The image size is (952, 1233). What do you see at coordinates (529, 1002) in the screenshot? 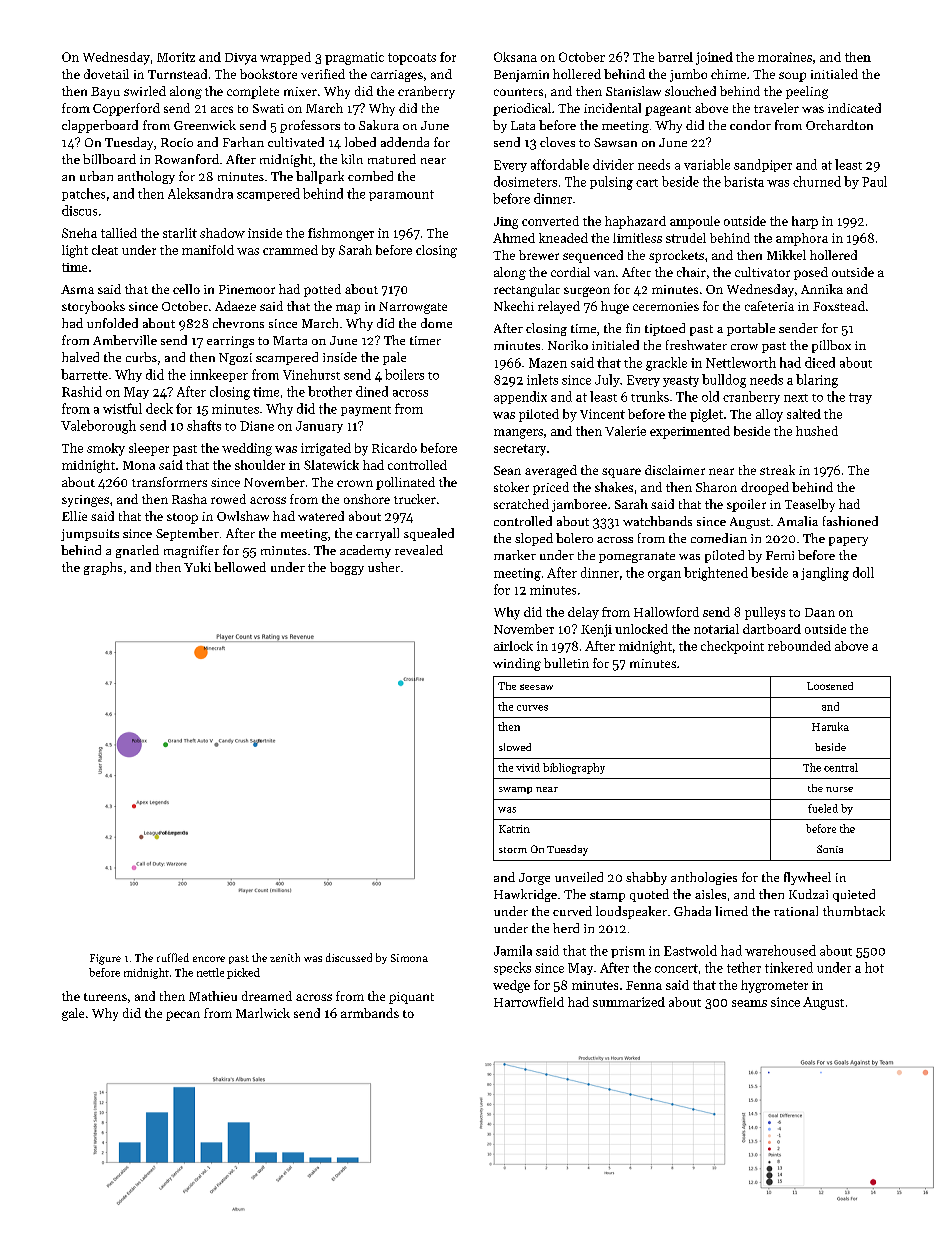
I see `Harrowfield` at bounding box center [529, 1002].
